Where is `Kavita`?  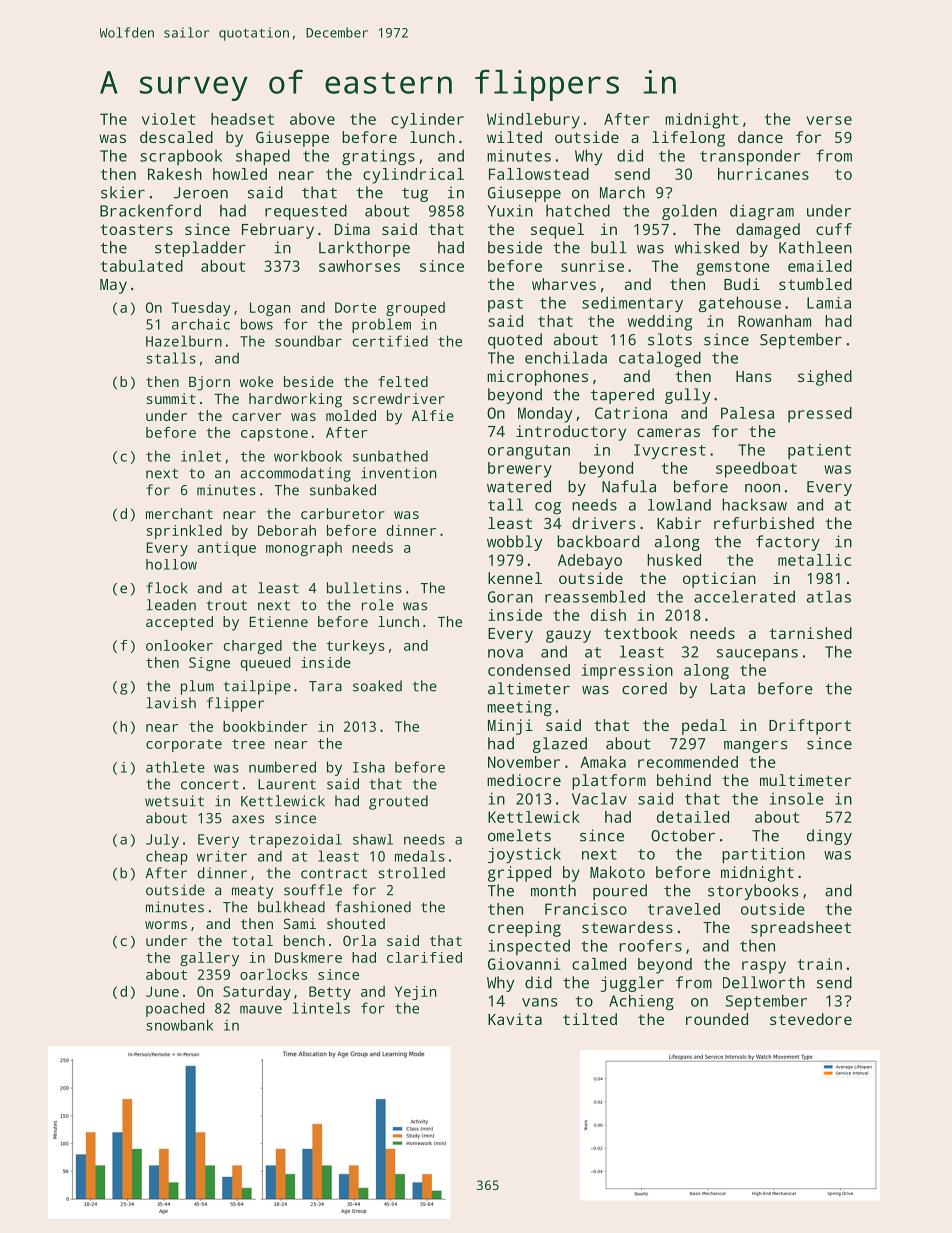 Kavita is located at coordinates (515, 1019).
